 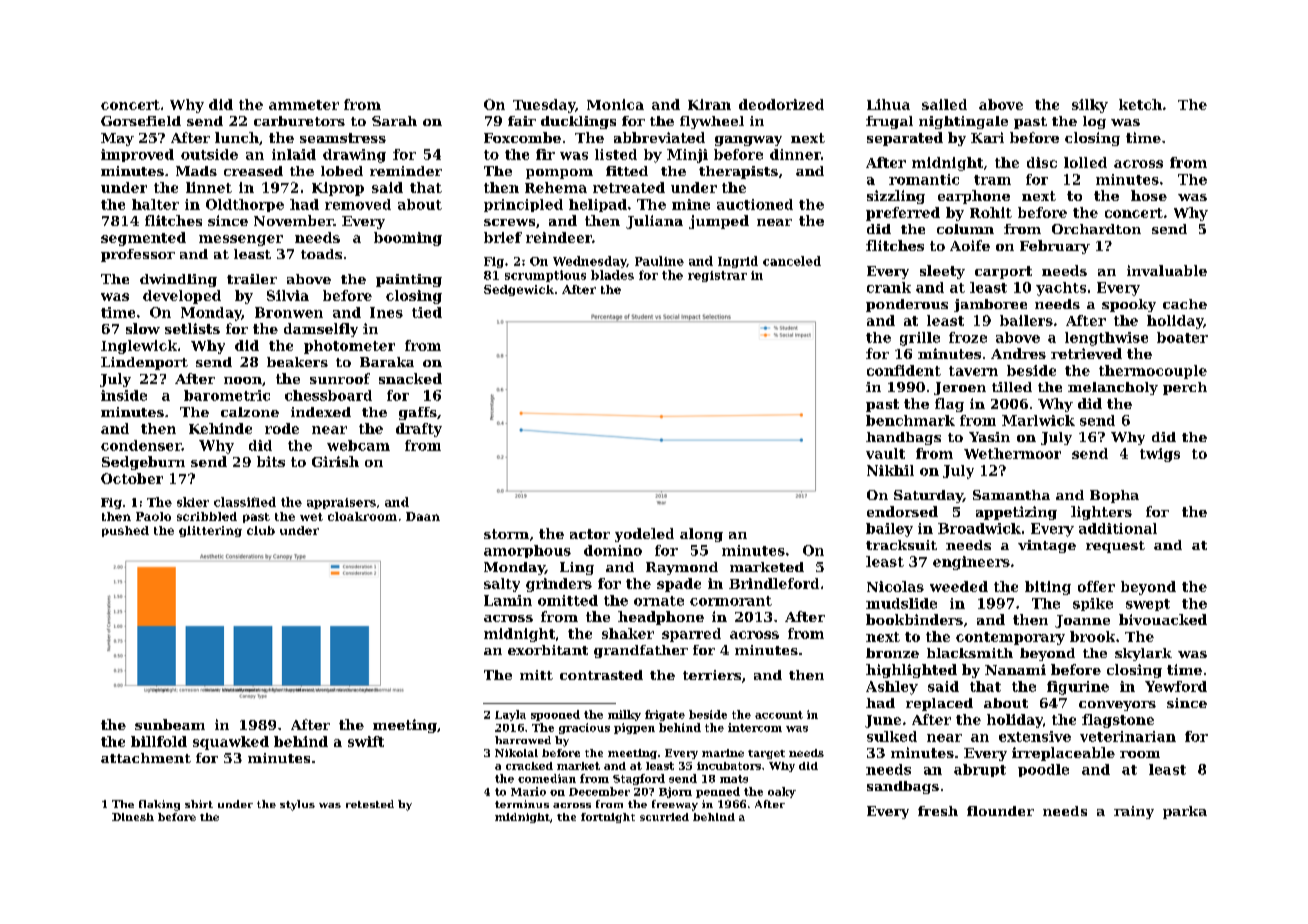 I want to click on extensive, so click(x=1035, y=736).
